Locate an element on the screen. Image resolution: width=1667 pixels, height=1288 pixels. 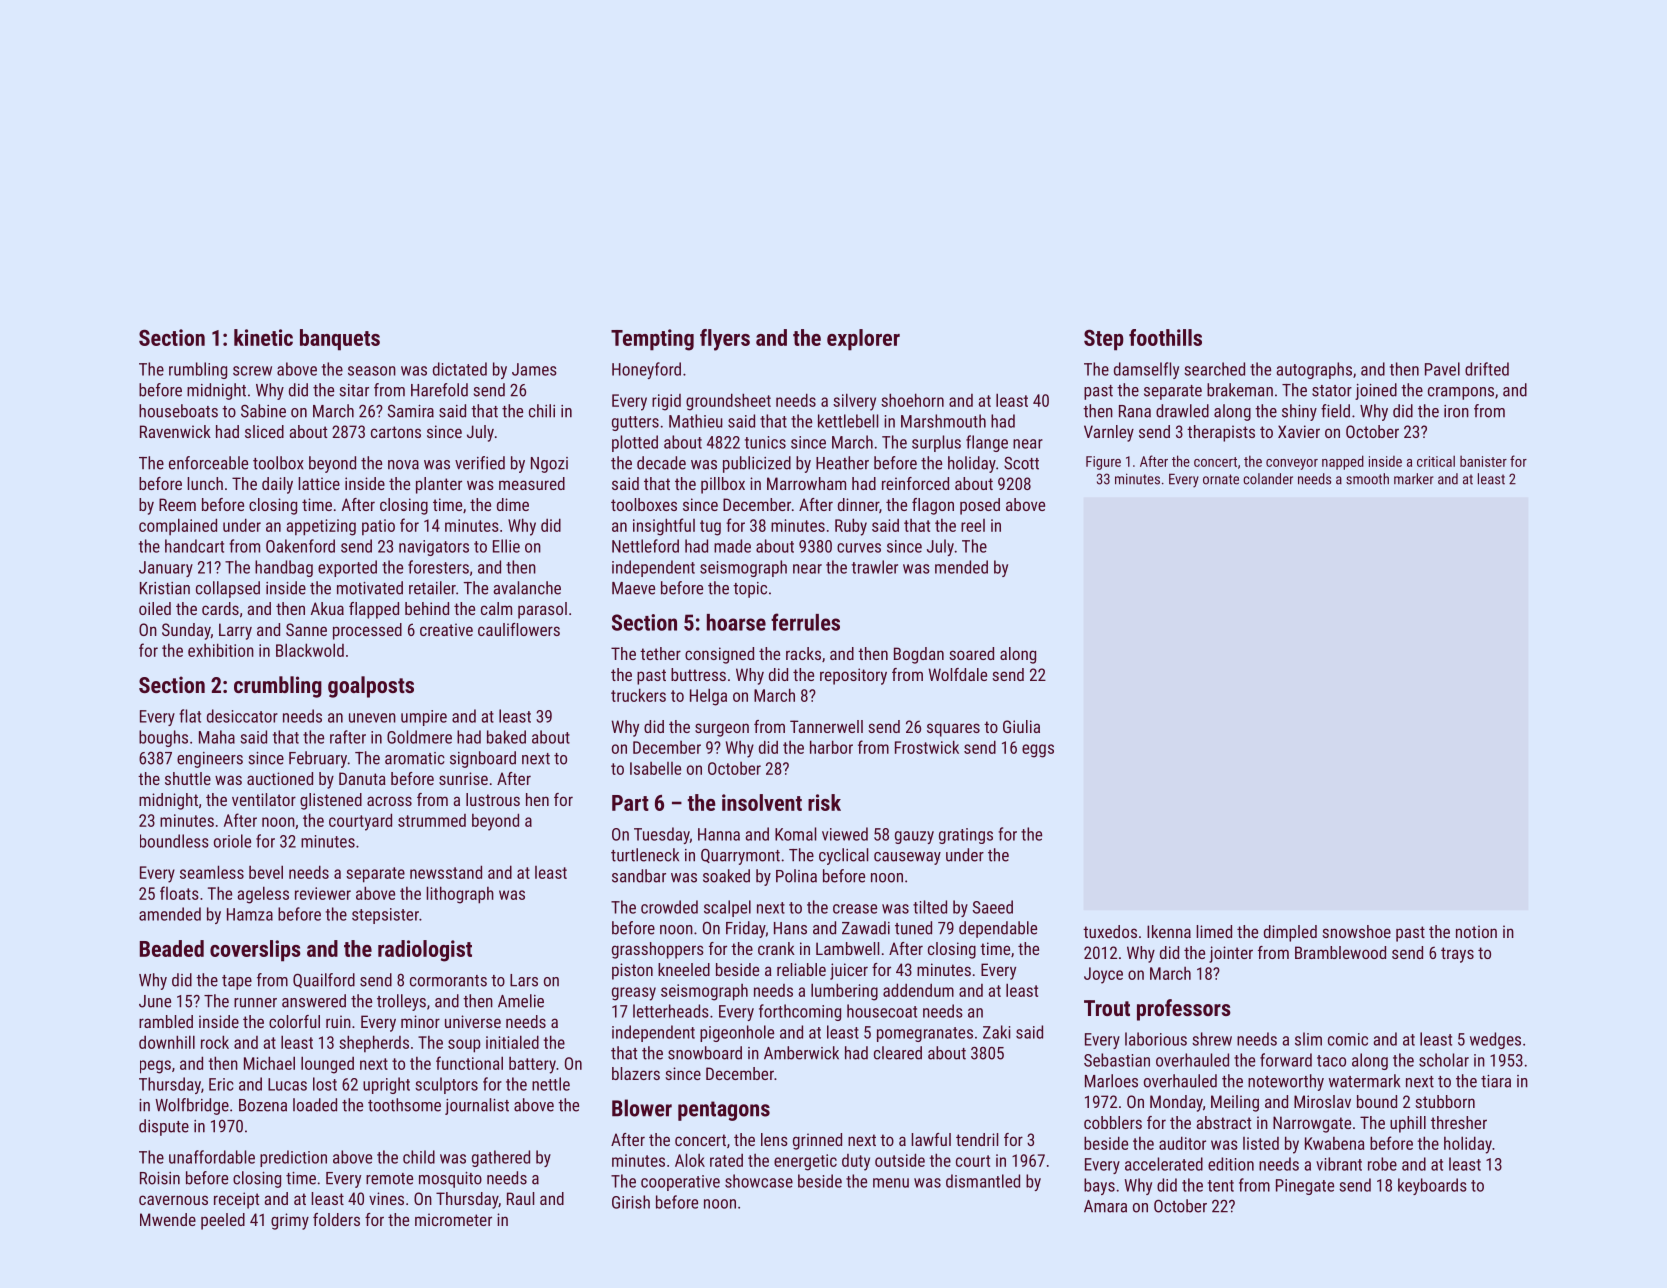
insightful is located at coordinates (664, 527).
